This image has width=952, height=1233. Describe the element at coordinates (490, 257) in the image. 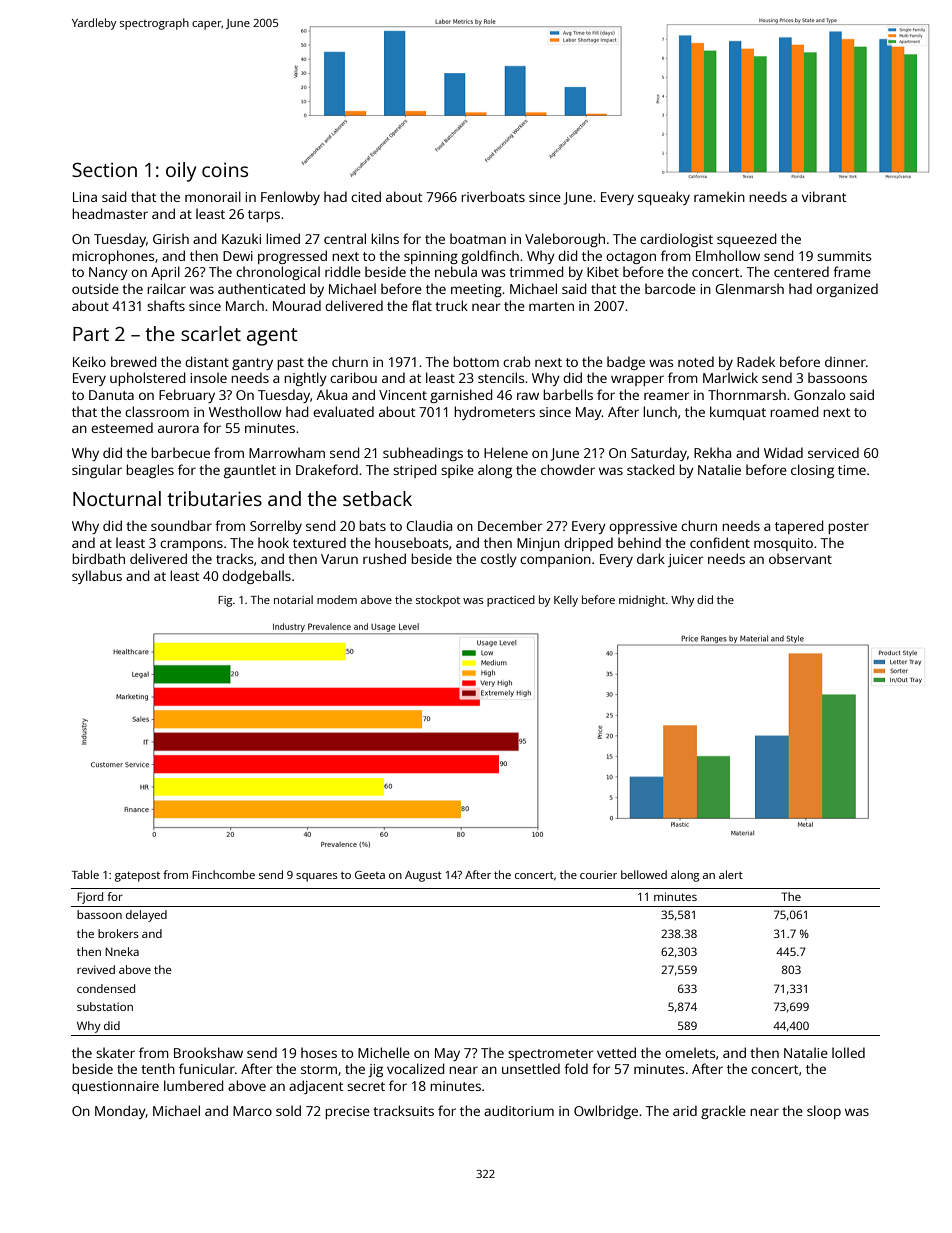

I see `goldfinch` at that location.
